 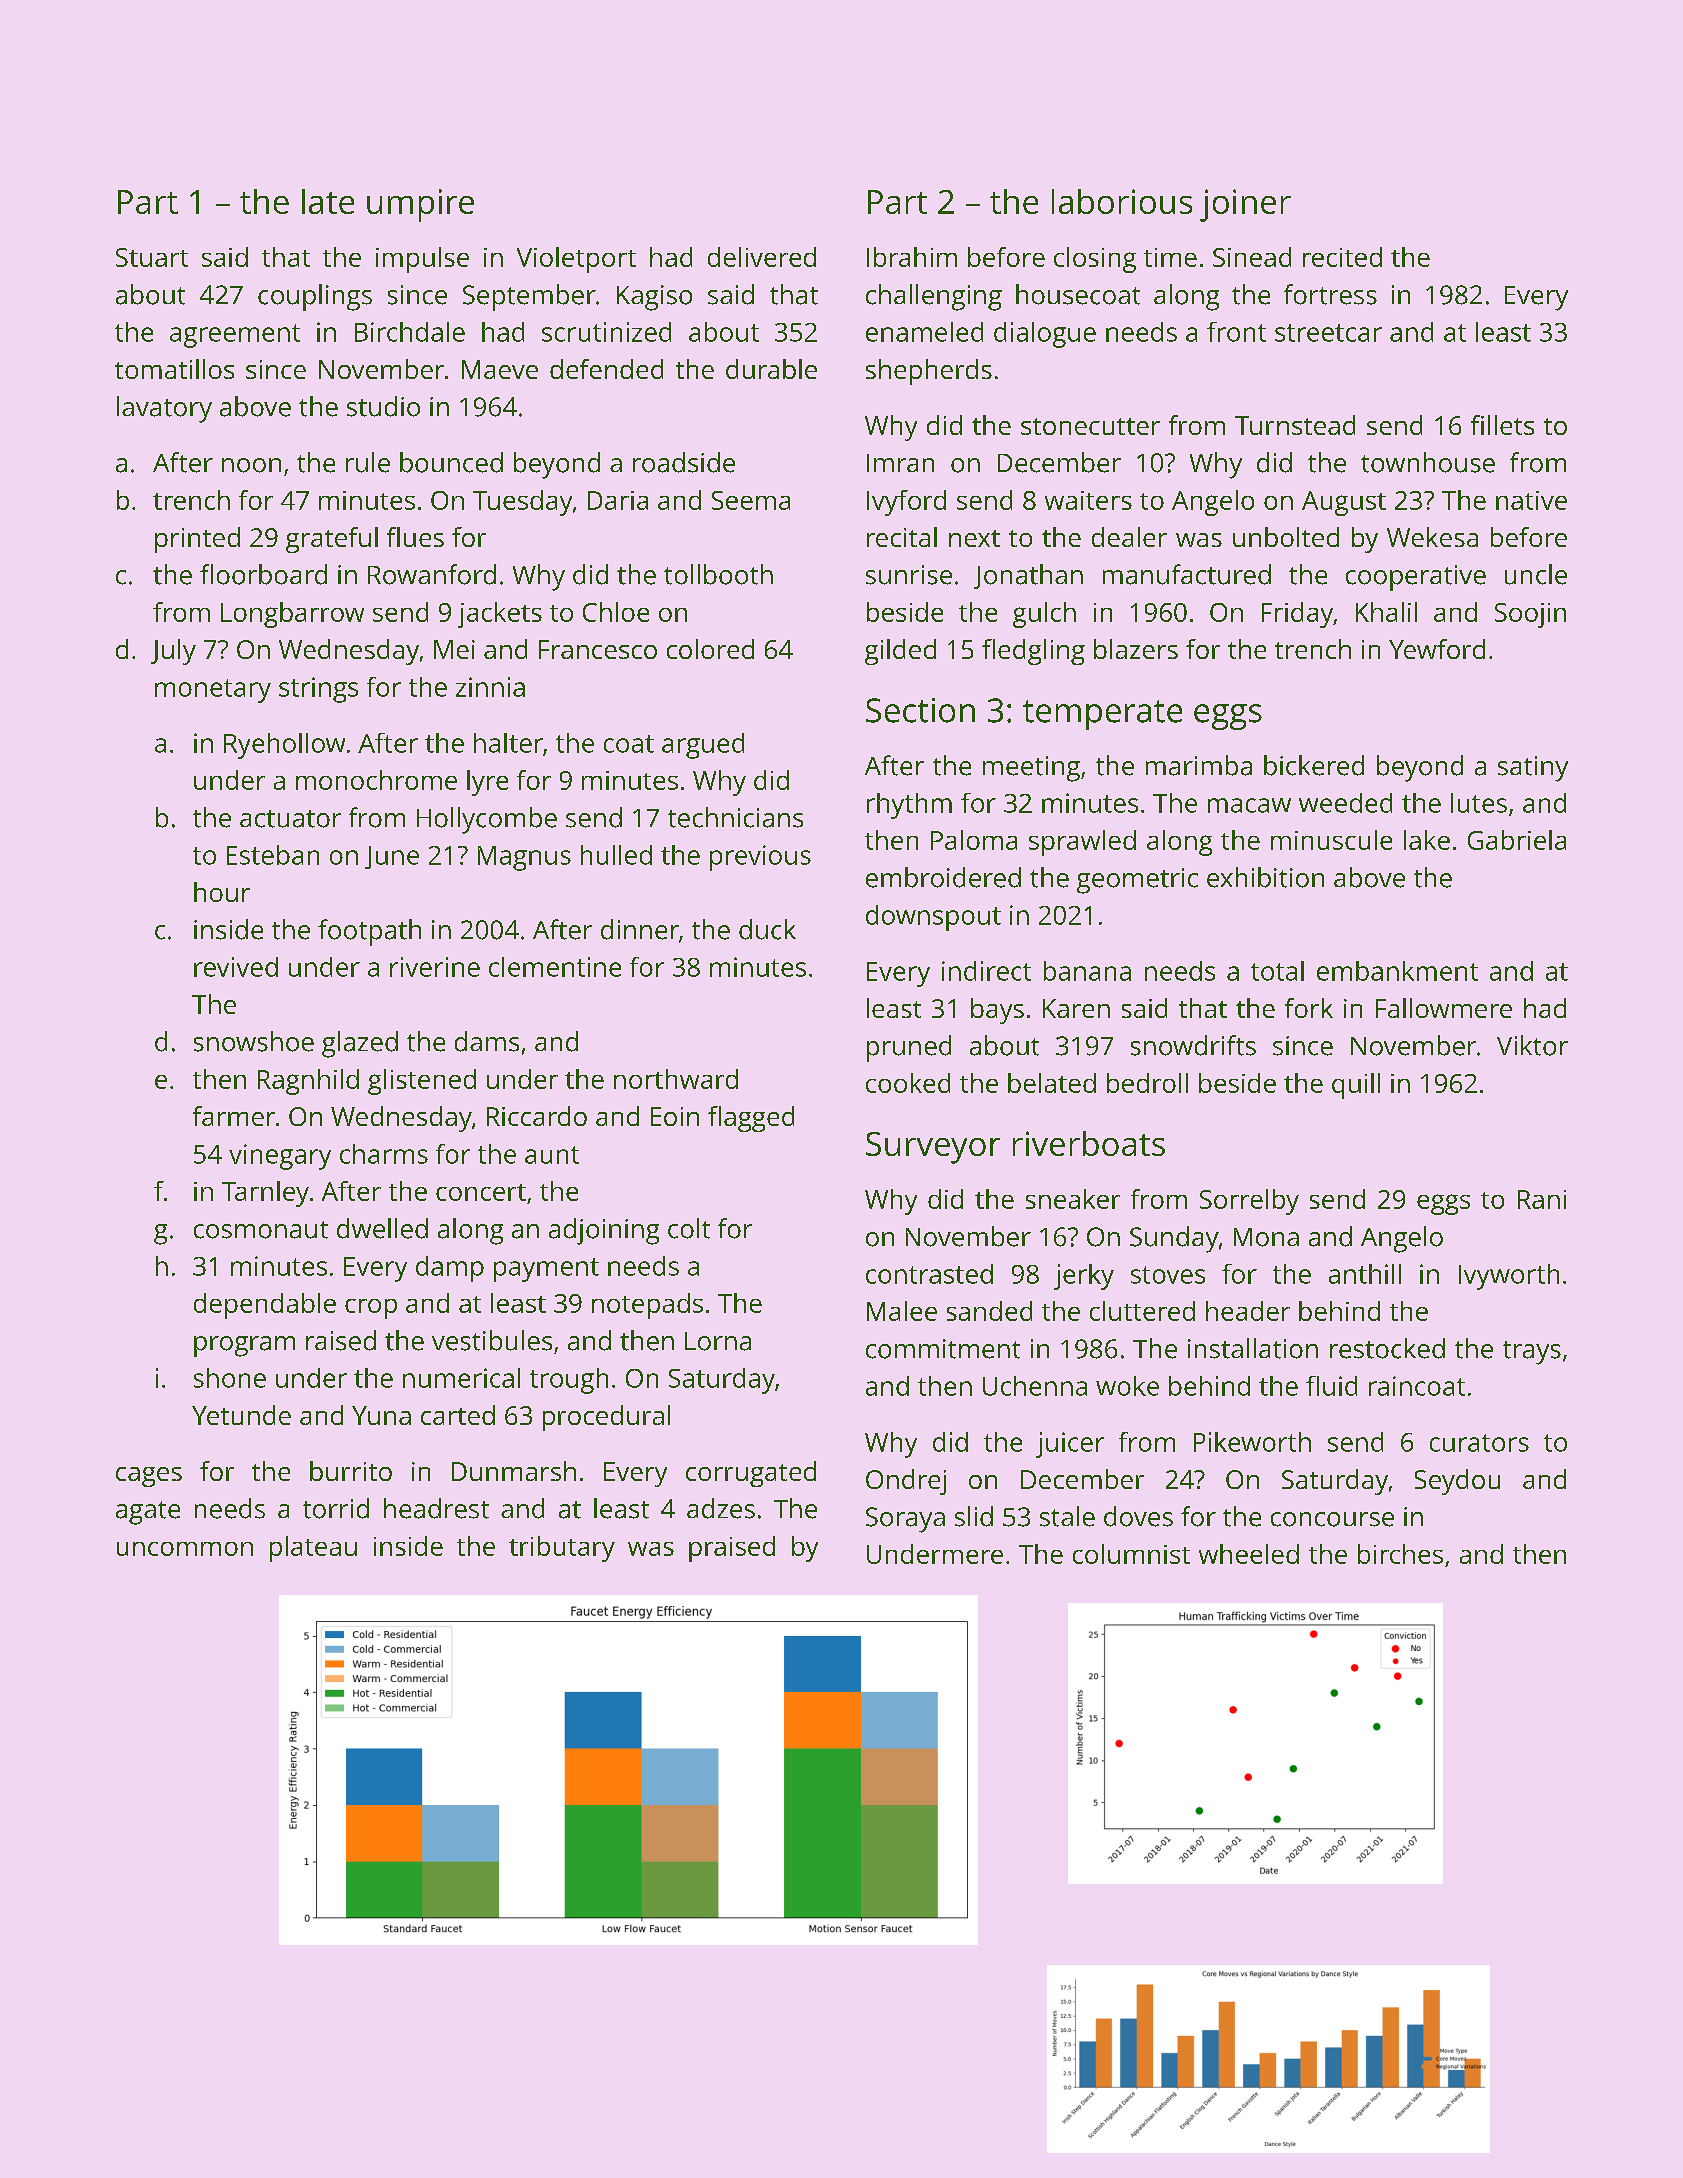 What do you see at coordinates (1286, 537) in the image?
I see `unbolted` at bounding box center [1286, 537].
